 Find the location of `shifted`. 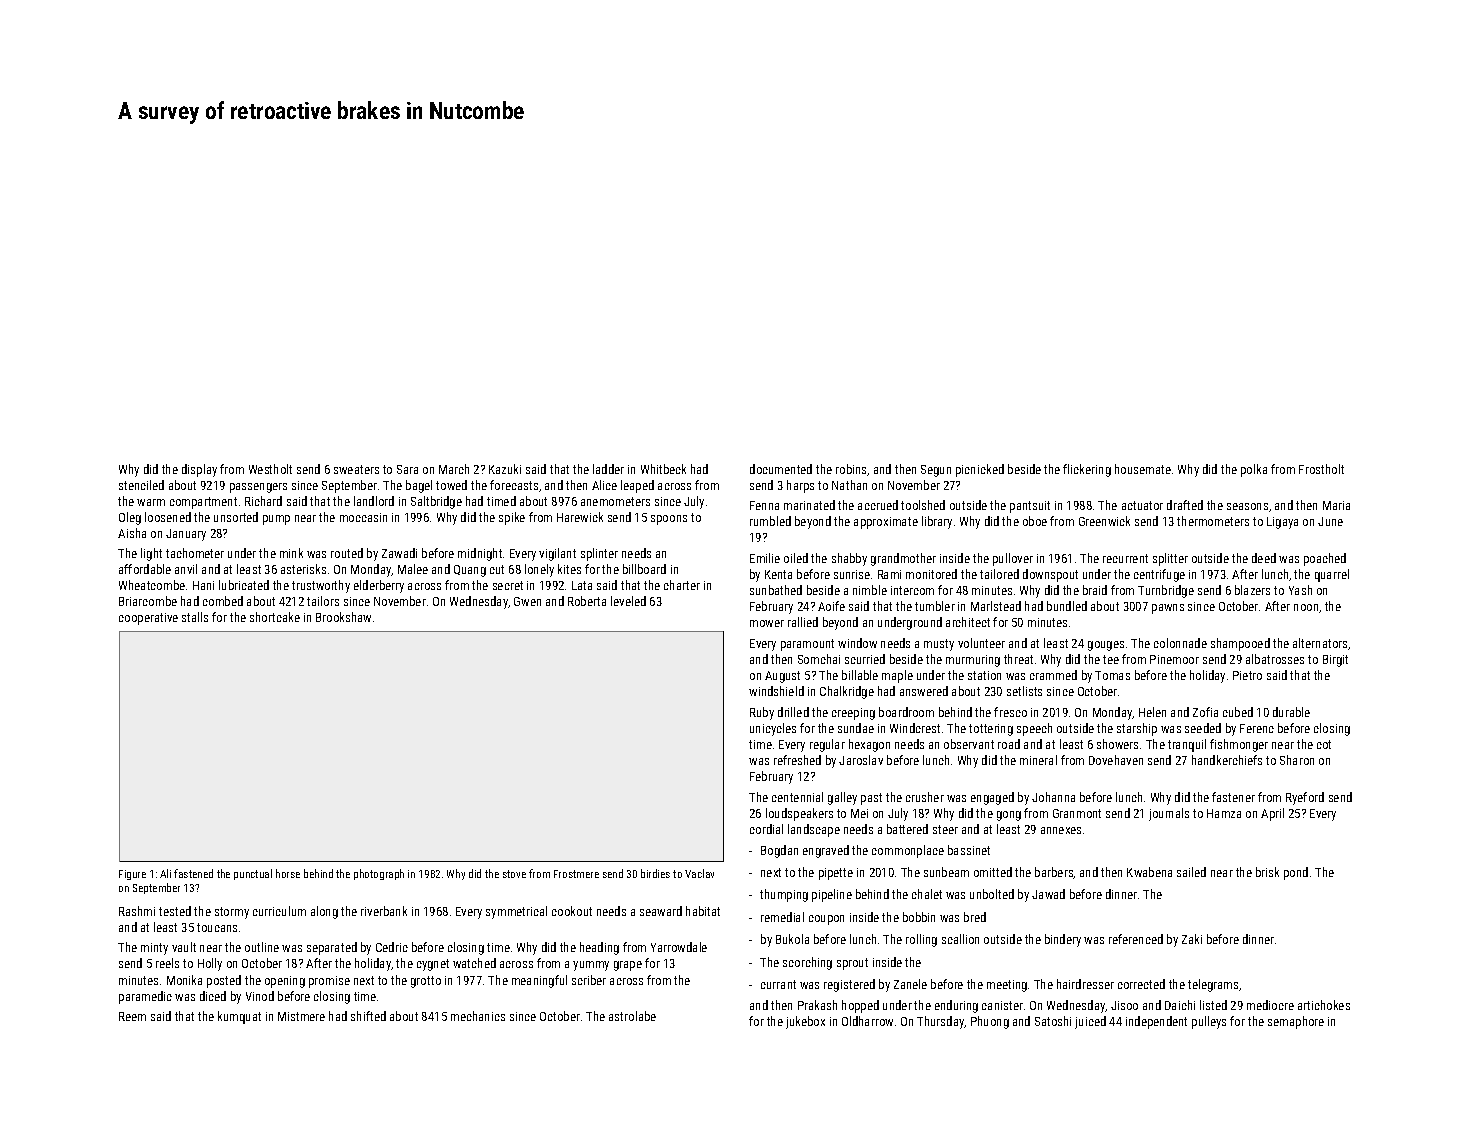

shifted is located at coordinates (368, 1016).
